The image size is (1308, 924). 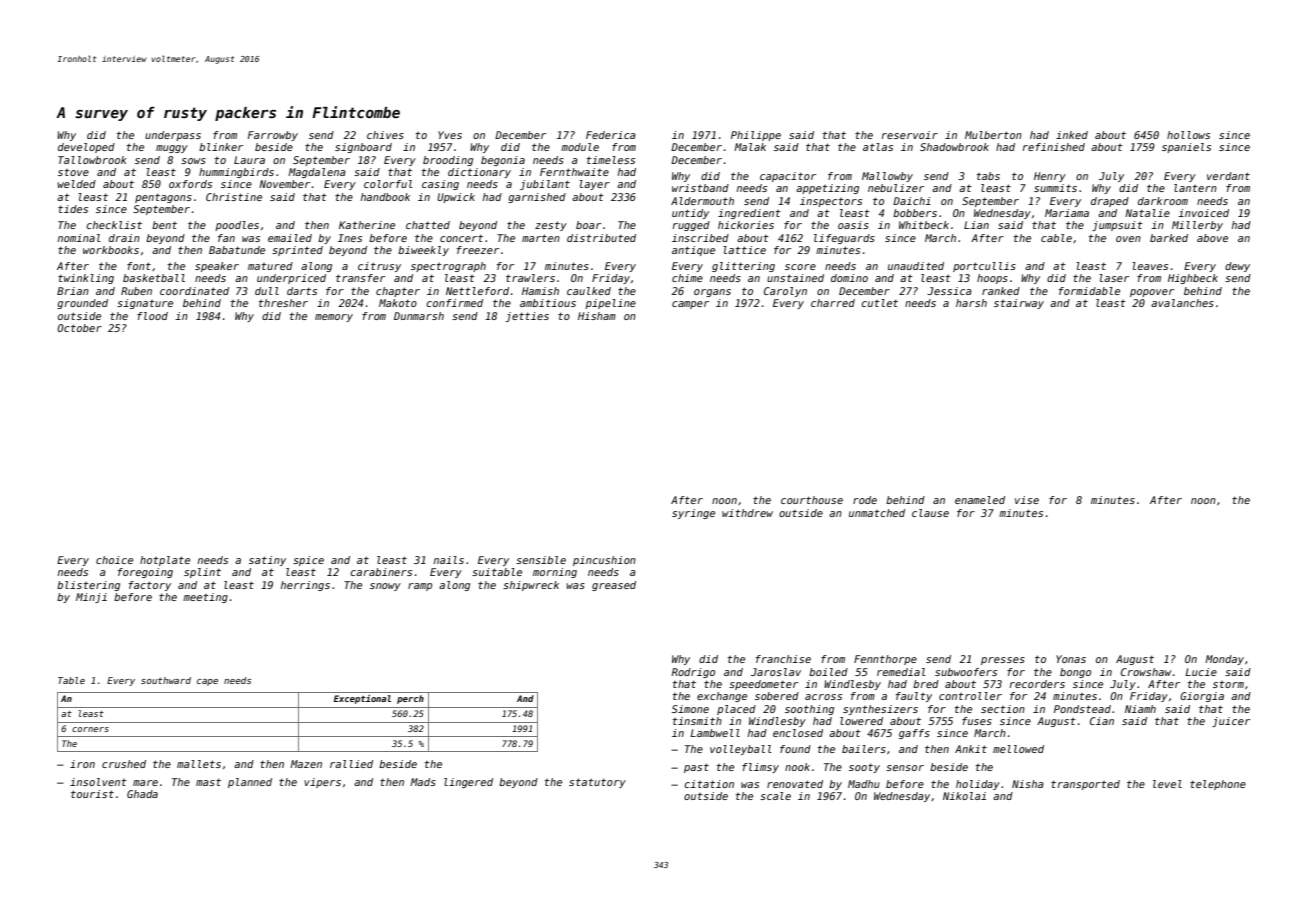 What do you see at coordinates (693, 514) in the screenshot?
I see `syringe` at bounding box center [693, 514].
